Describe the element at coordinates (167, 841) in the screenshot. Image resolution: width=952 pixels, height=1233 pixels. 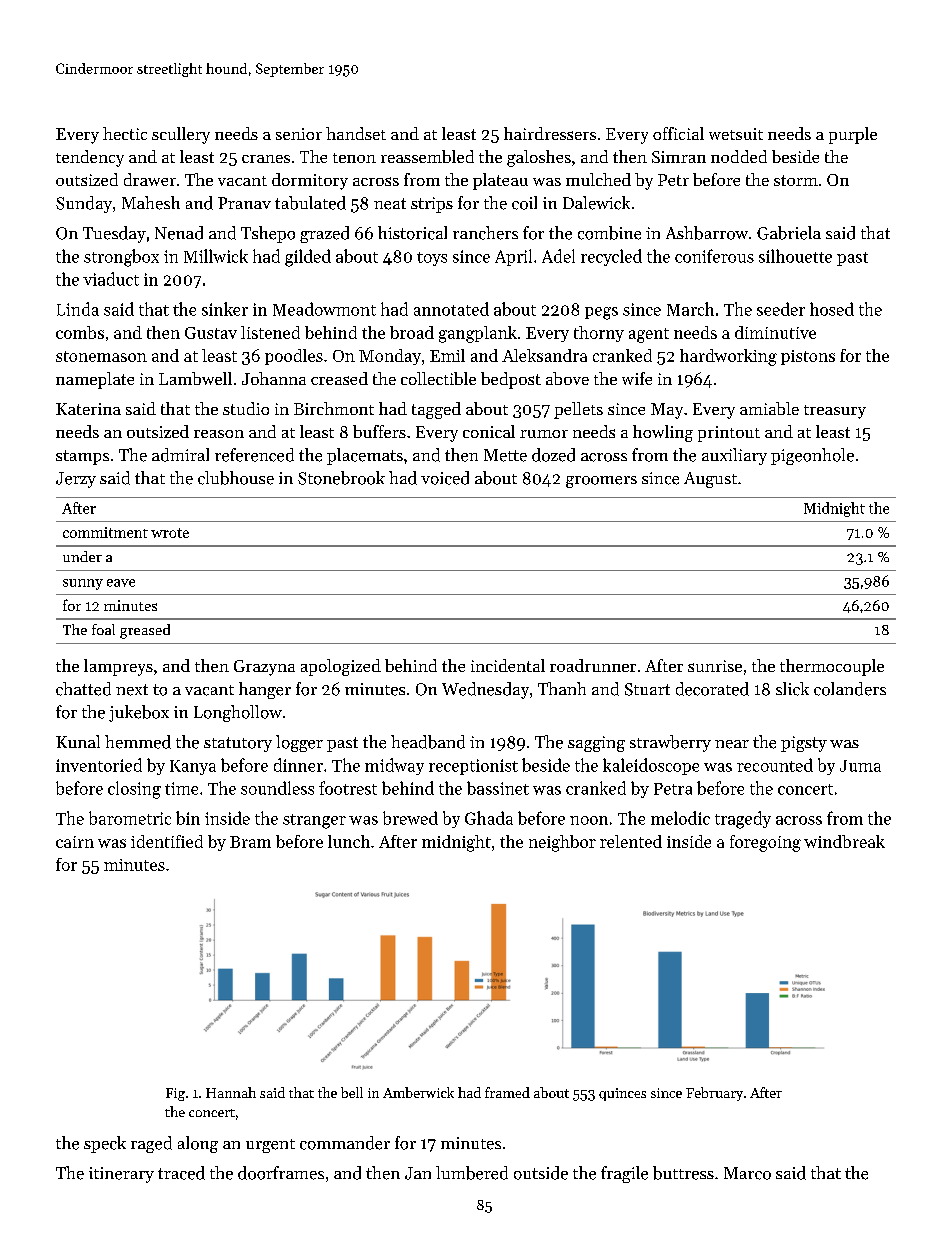
I see `identified` at that location.
